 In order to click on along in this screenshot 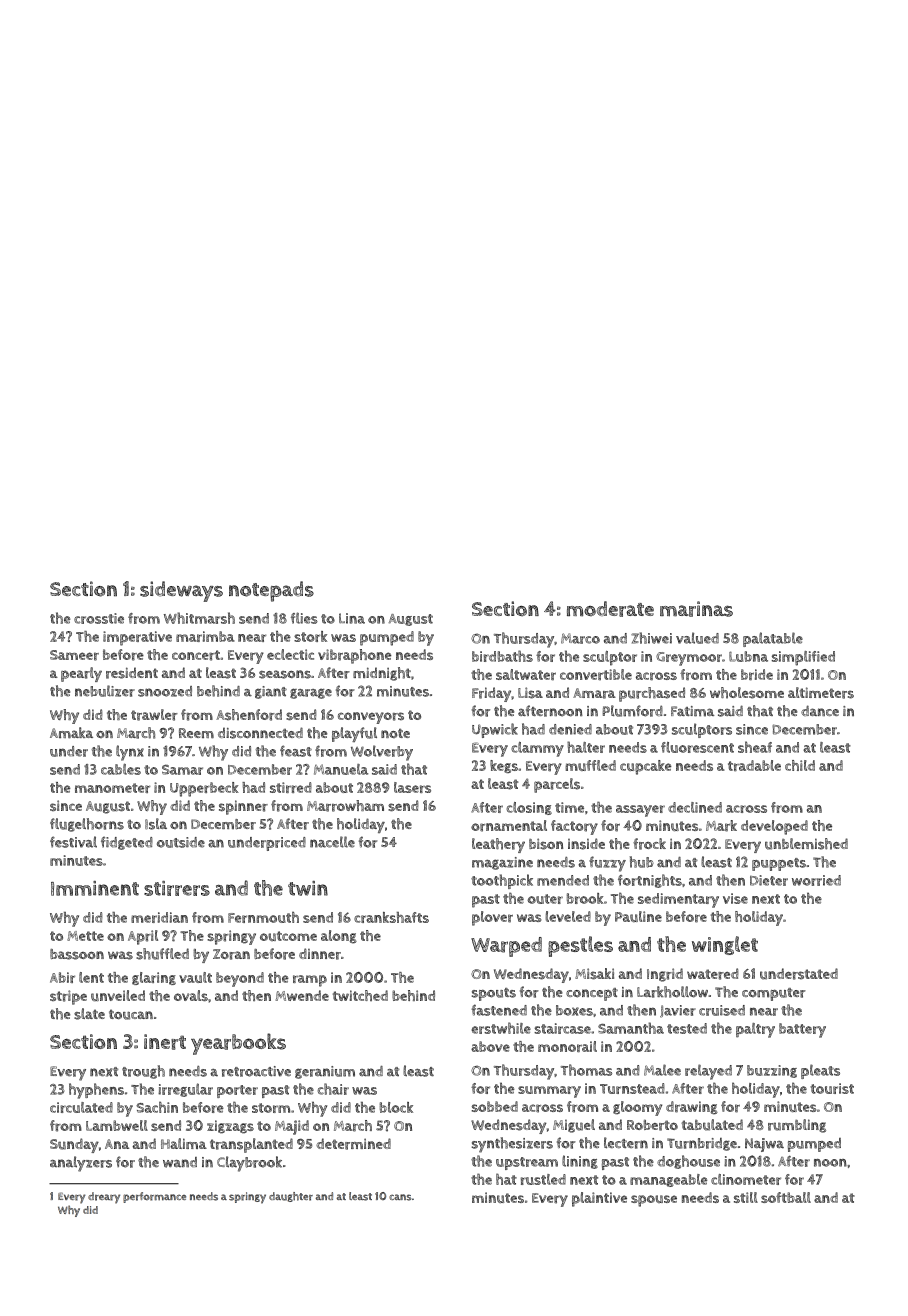, I will do `click(339, 937)`.
